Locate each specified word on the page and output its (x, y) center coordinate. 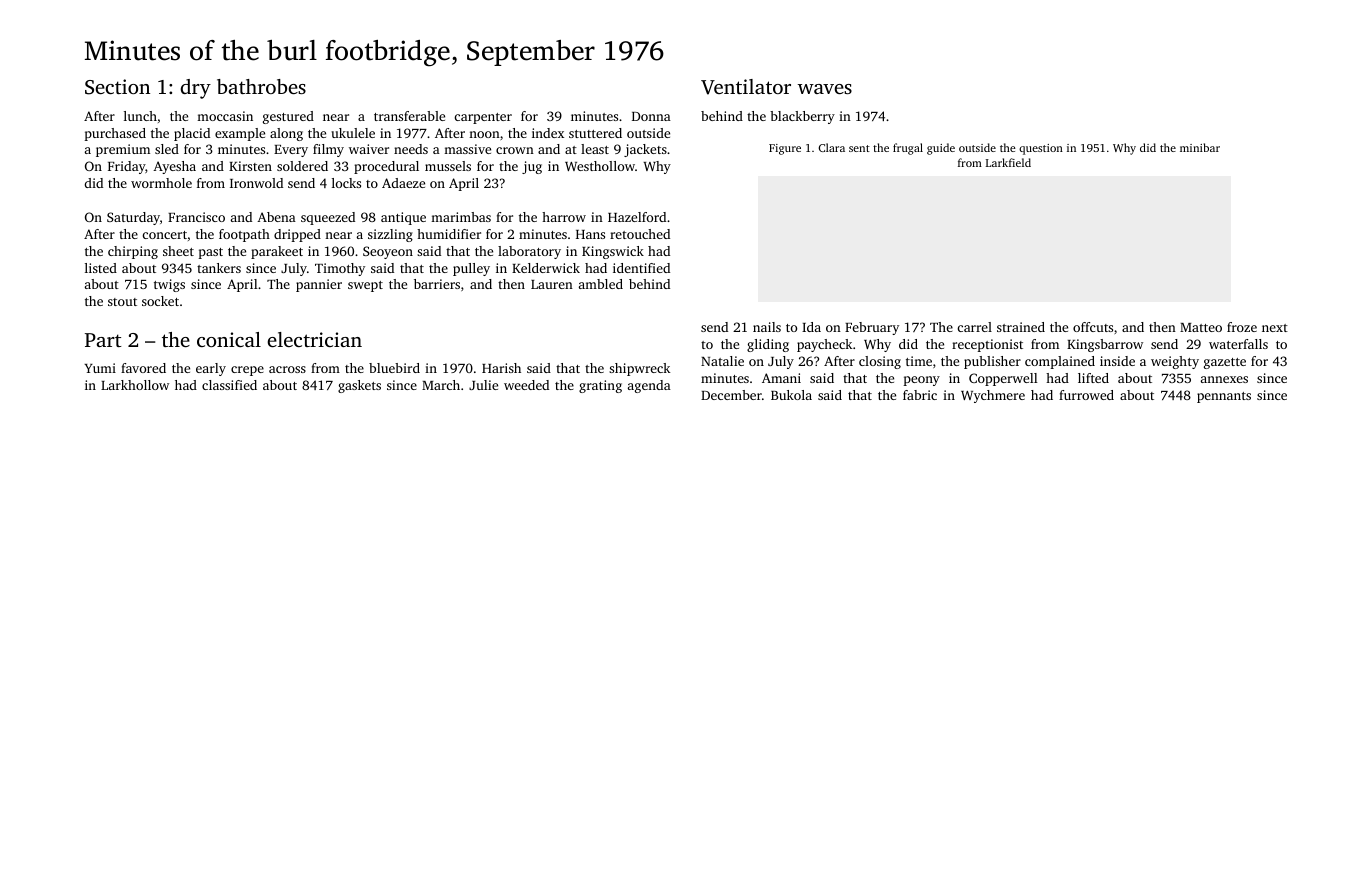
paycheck (824, 345)
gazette (1225, 363)
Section (117, 87)
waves (825, 89)
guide (941, 149)
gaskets (359, 386)
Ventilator (746, 87)
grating (600, 386)
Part (103, 340)
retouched (640, 234)
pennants (1224, 397)
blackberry (802, 117)
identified (641, 268)
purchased (115, 134)
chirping (133, 252)
